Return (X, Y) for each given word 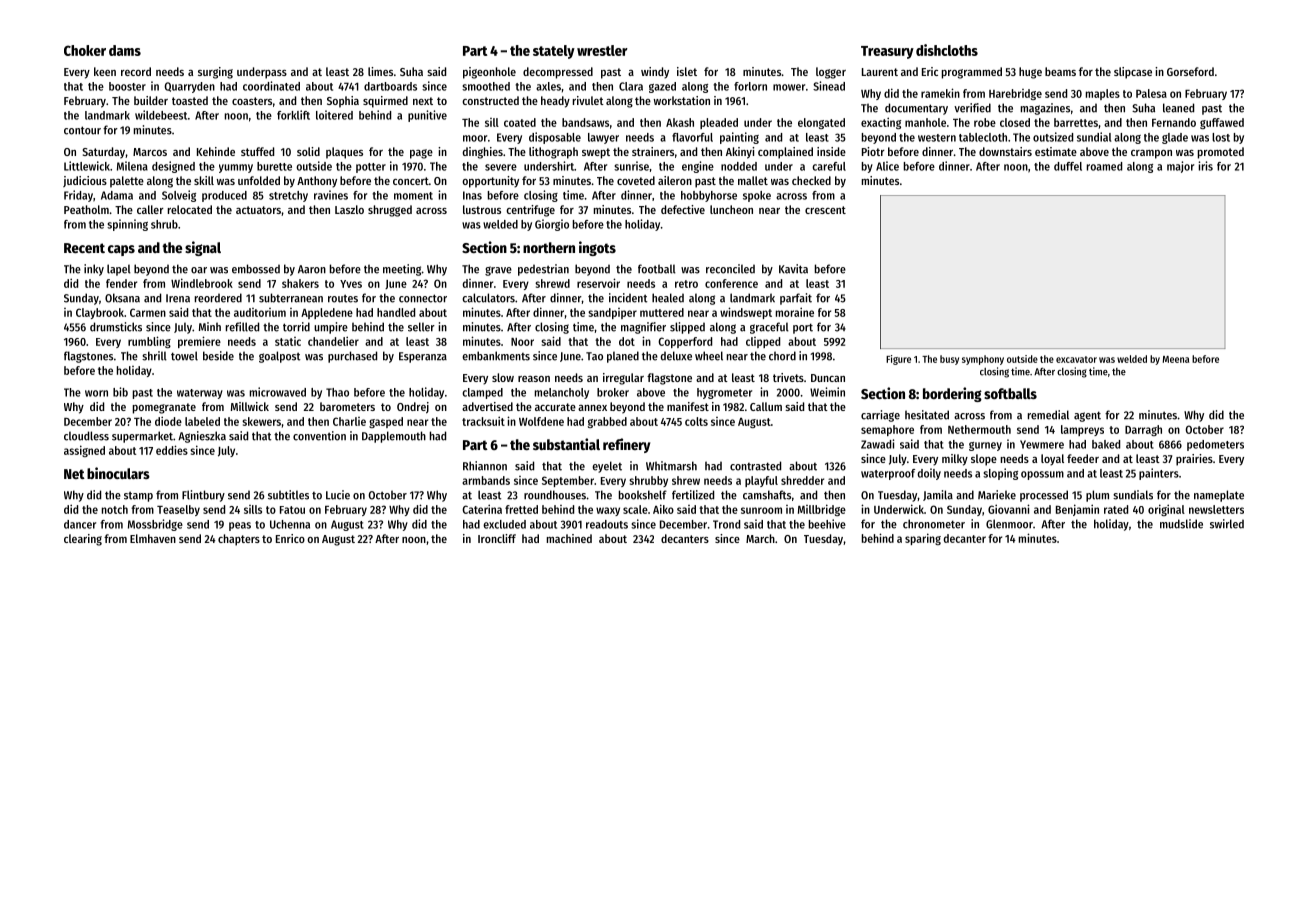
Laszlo (349, 209)
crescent (825, 210)
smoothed (486, 86)
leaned (1178, 108)
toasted (190, 100)
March (760, 538)
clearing (83, 540)
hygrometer (724, 393)
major (1180, 167)
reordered (218, 298)
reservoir (598, 283)
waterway (200, 394)
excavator (1076, 359)
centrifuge (530, 211)
